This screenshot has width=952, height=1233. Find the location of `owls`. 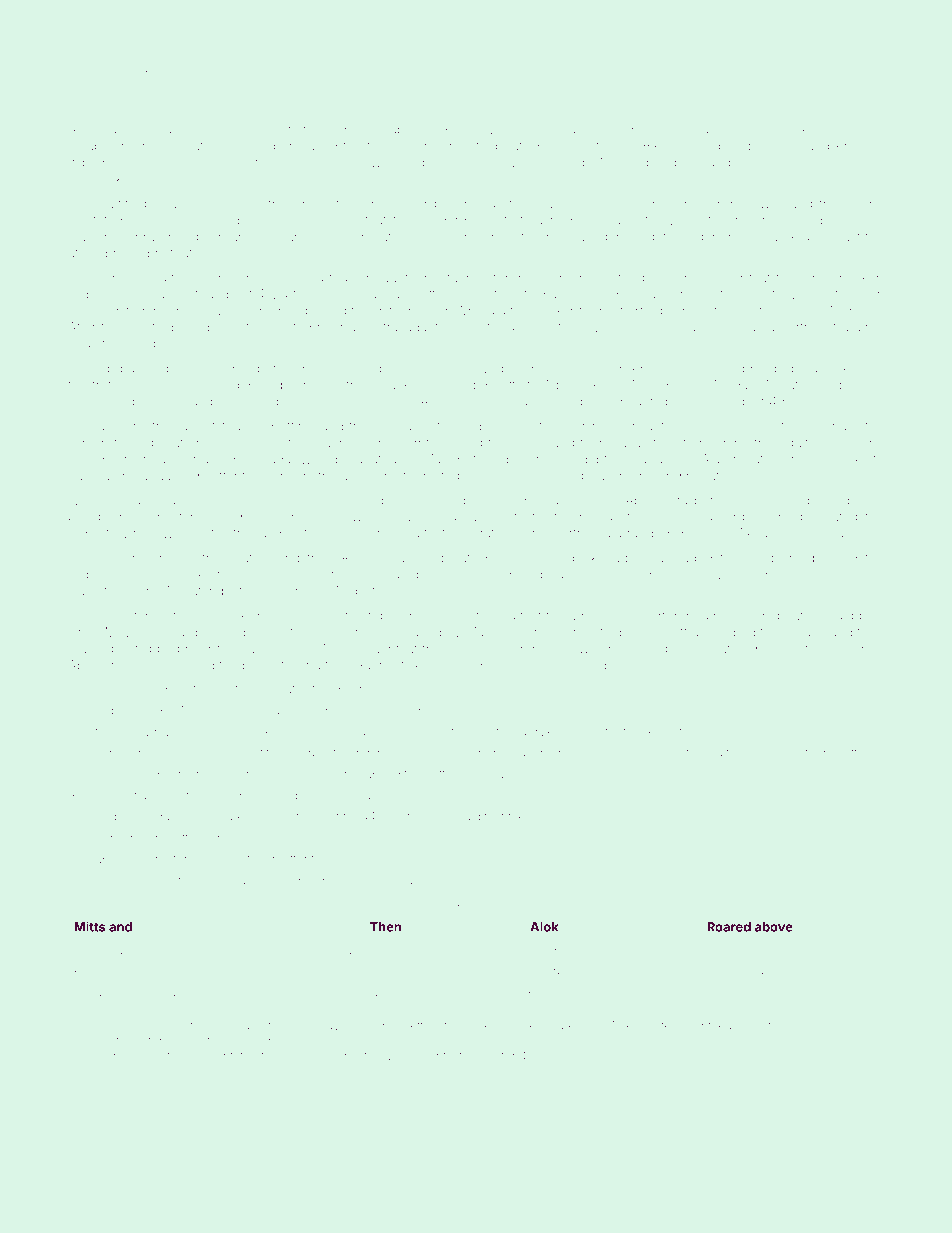

owls is located at coordinates (766, 205).
